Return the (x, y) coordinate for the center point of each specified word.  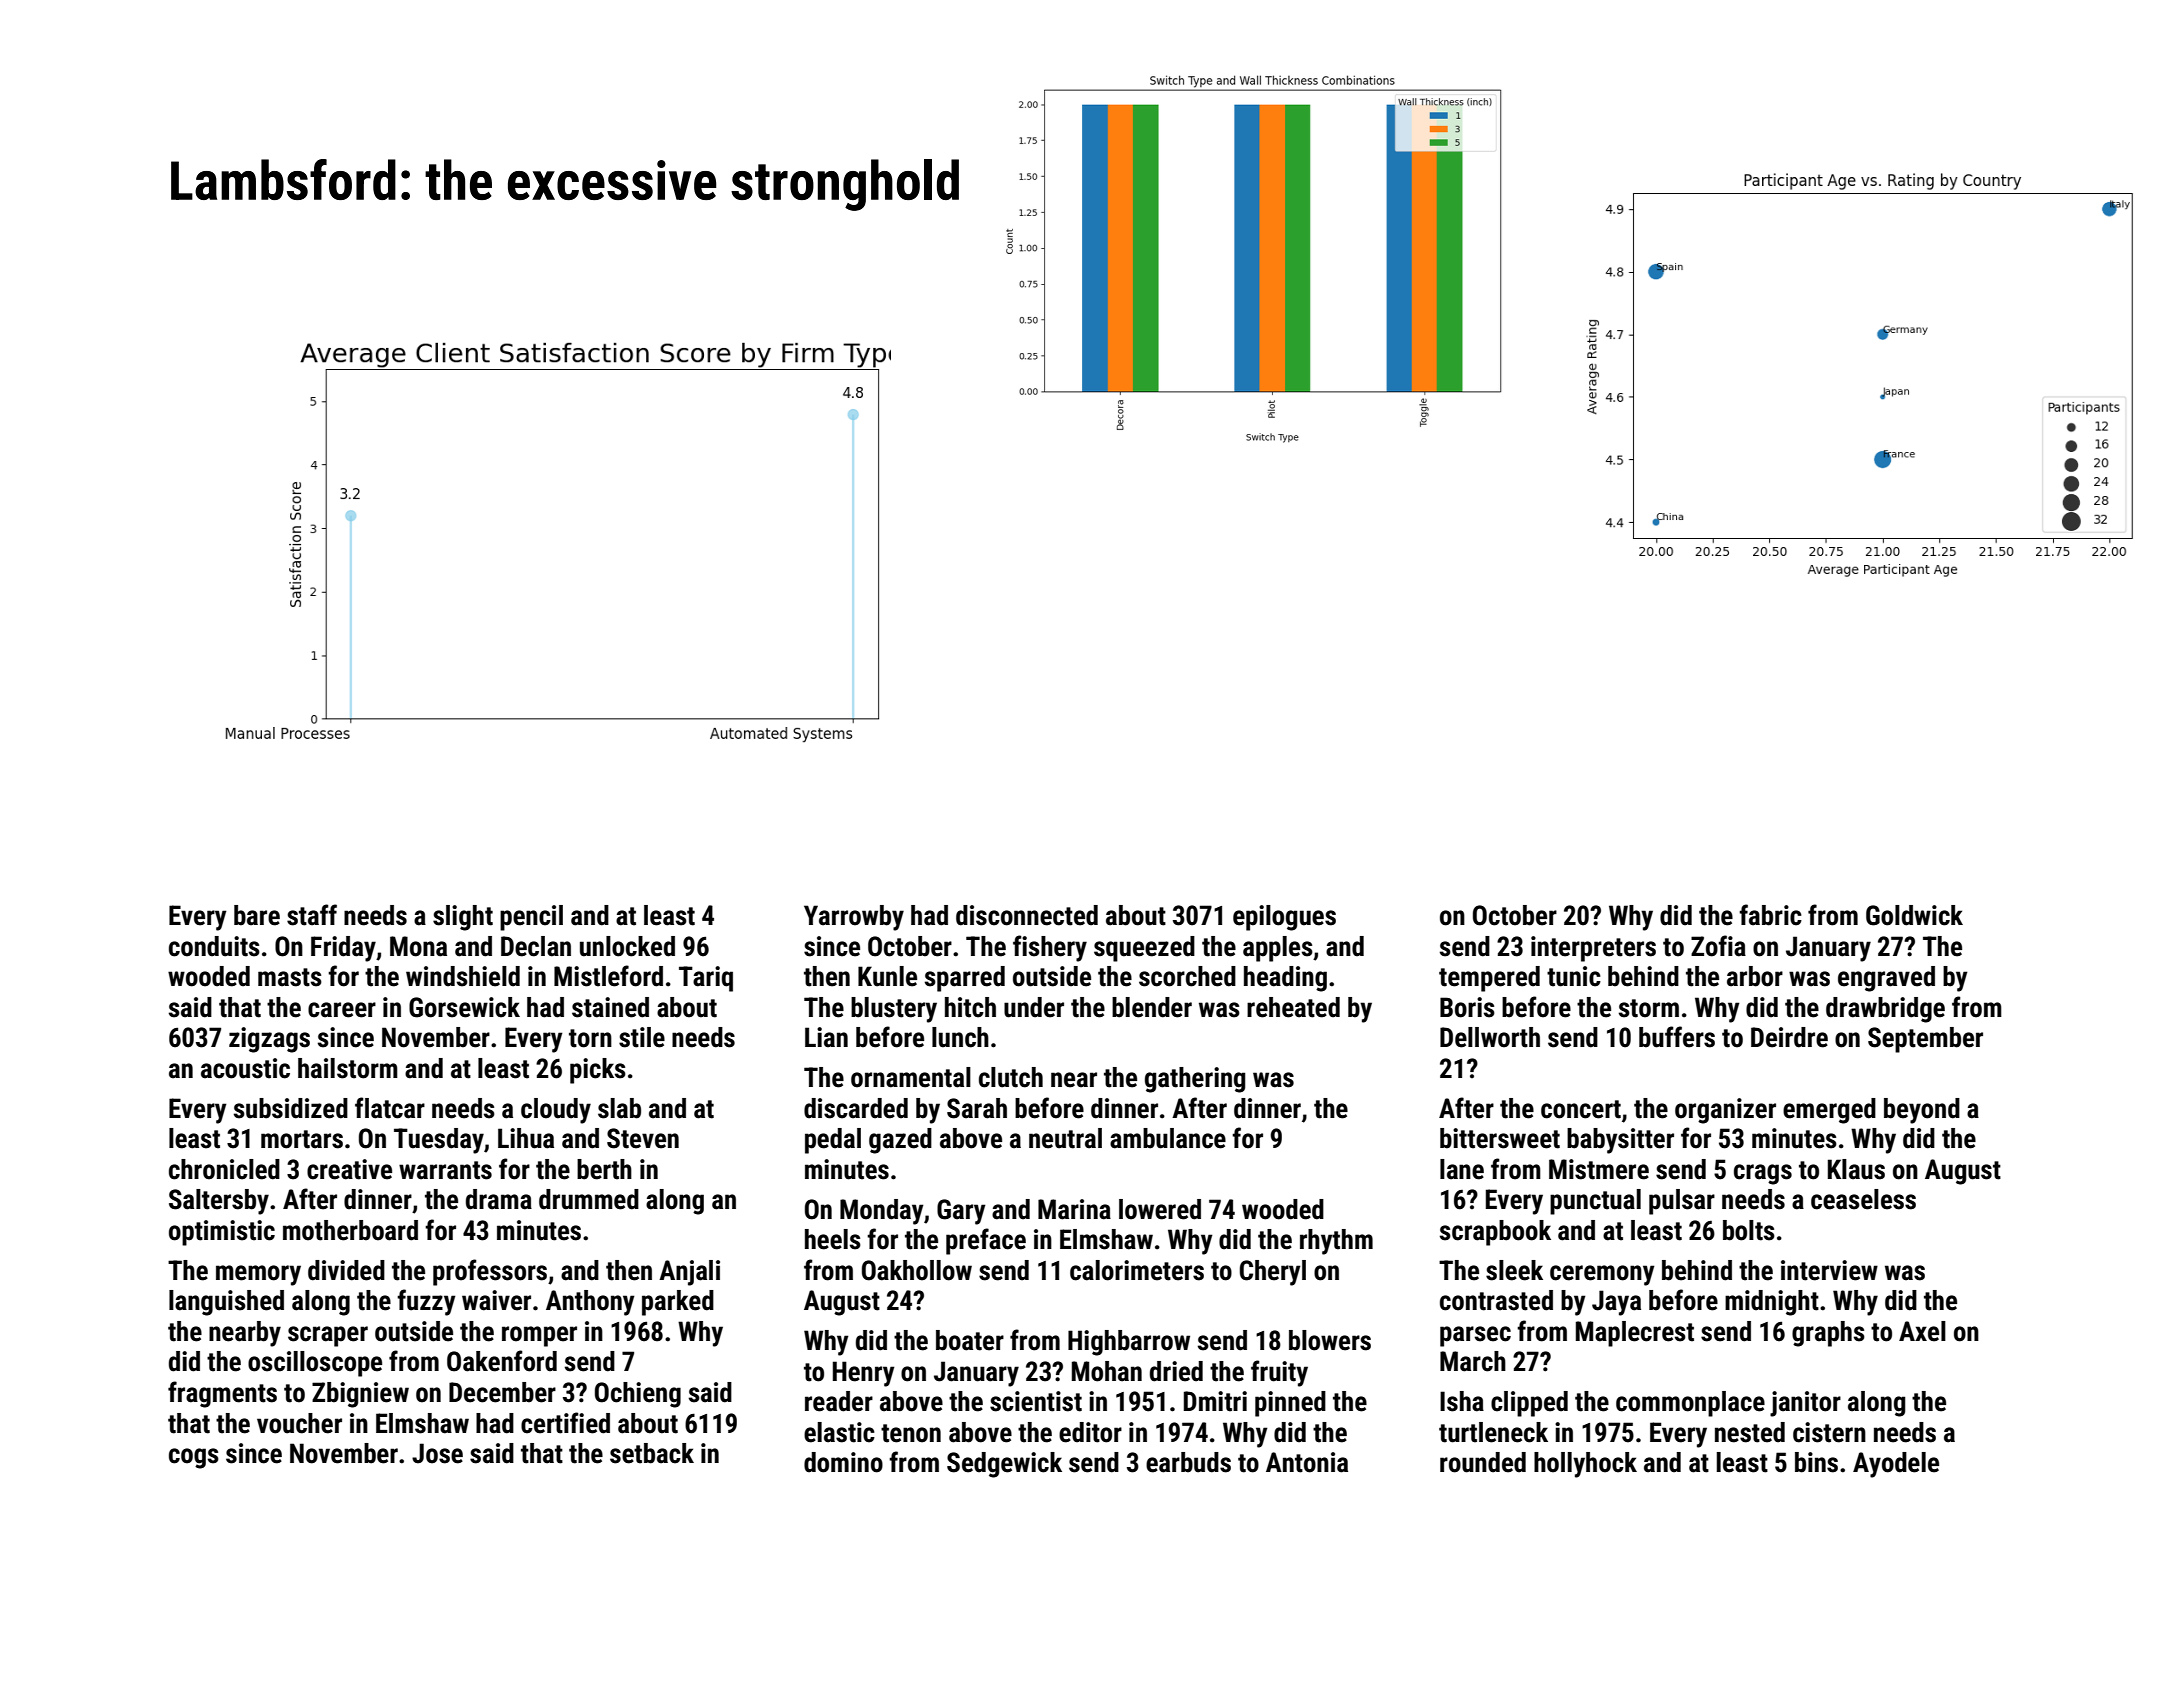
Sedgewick (1004, 1465)
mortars (302, 1139)
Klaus (1856, 1169)
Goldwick (1914, 915)
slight (463, 918)
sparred (965, 979)
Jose (437, 1453)
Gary (961, 1212)
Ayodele (1896, 1465)
